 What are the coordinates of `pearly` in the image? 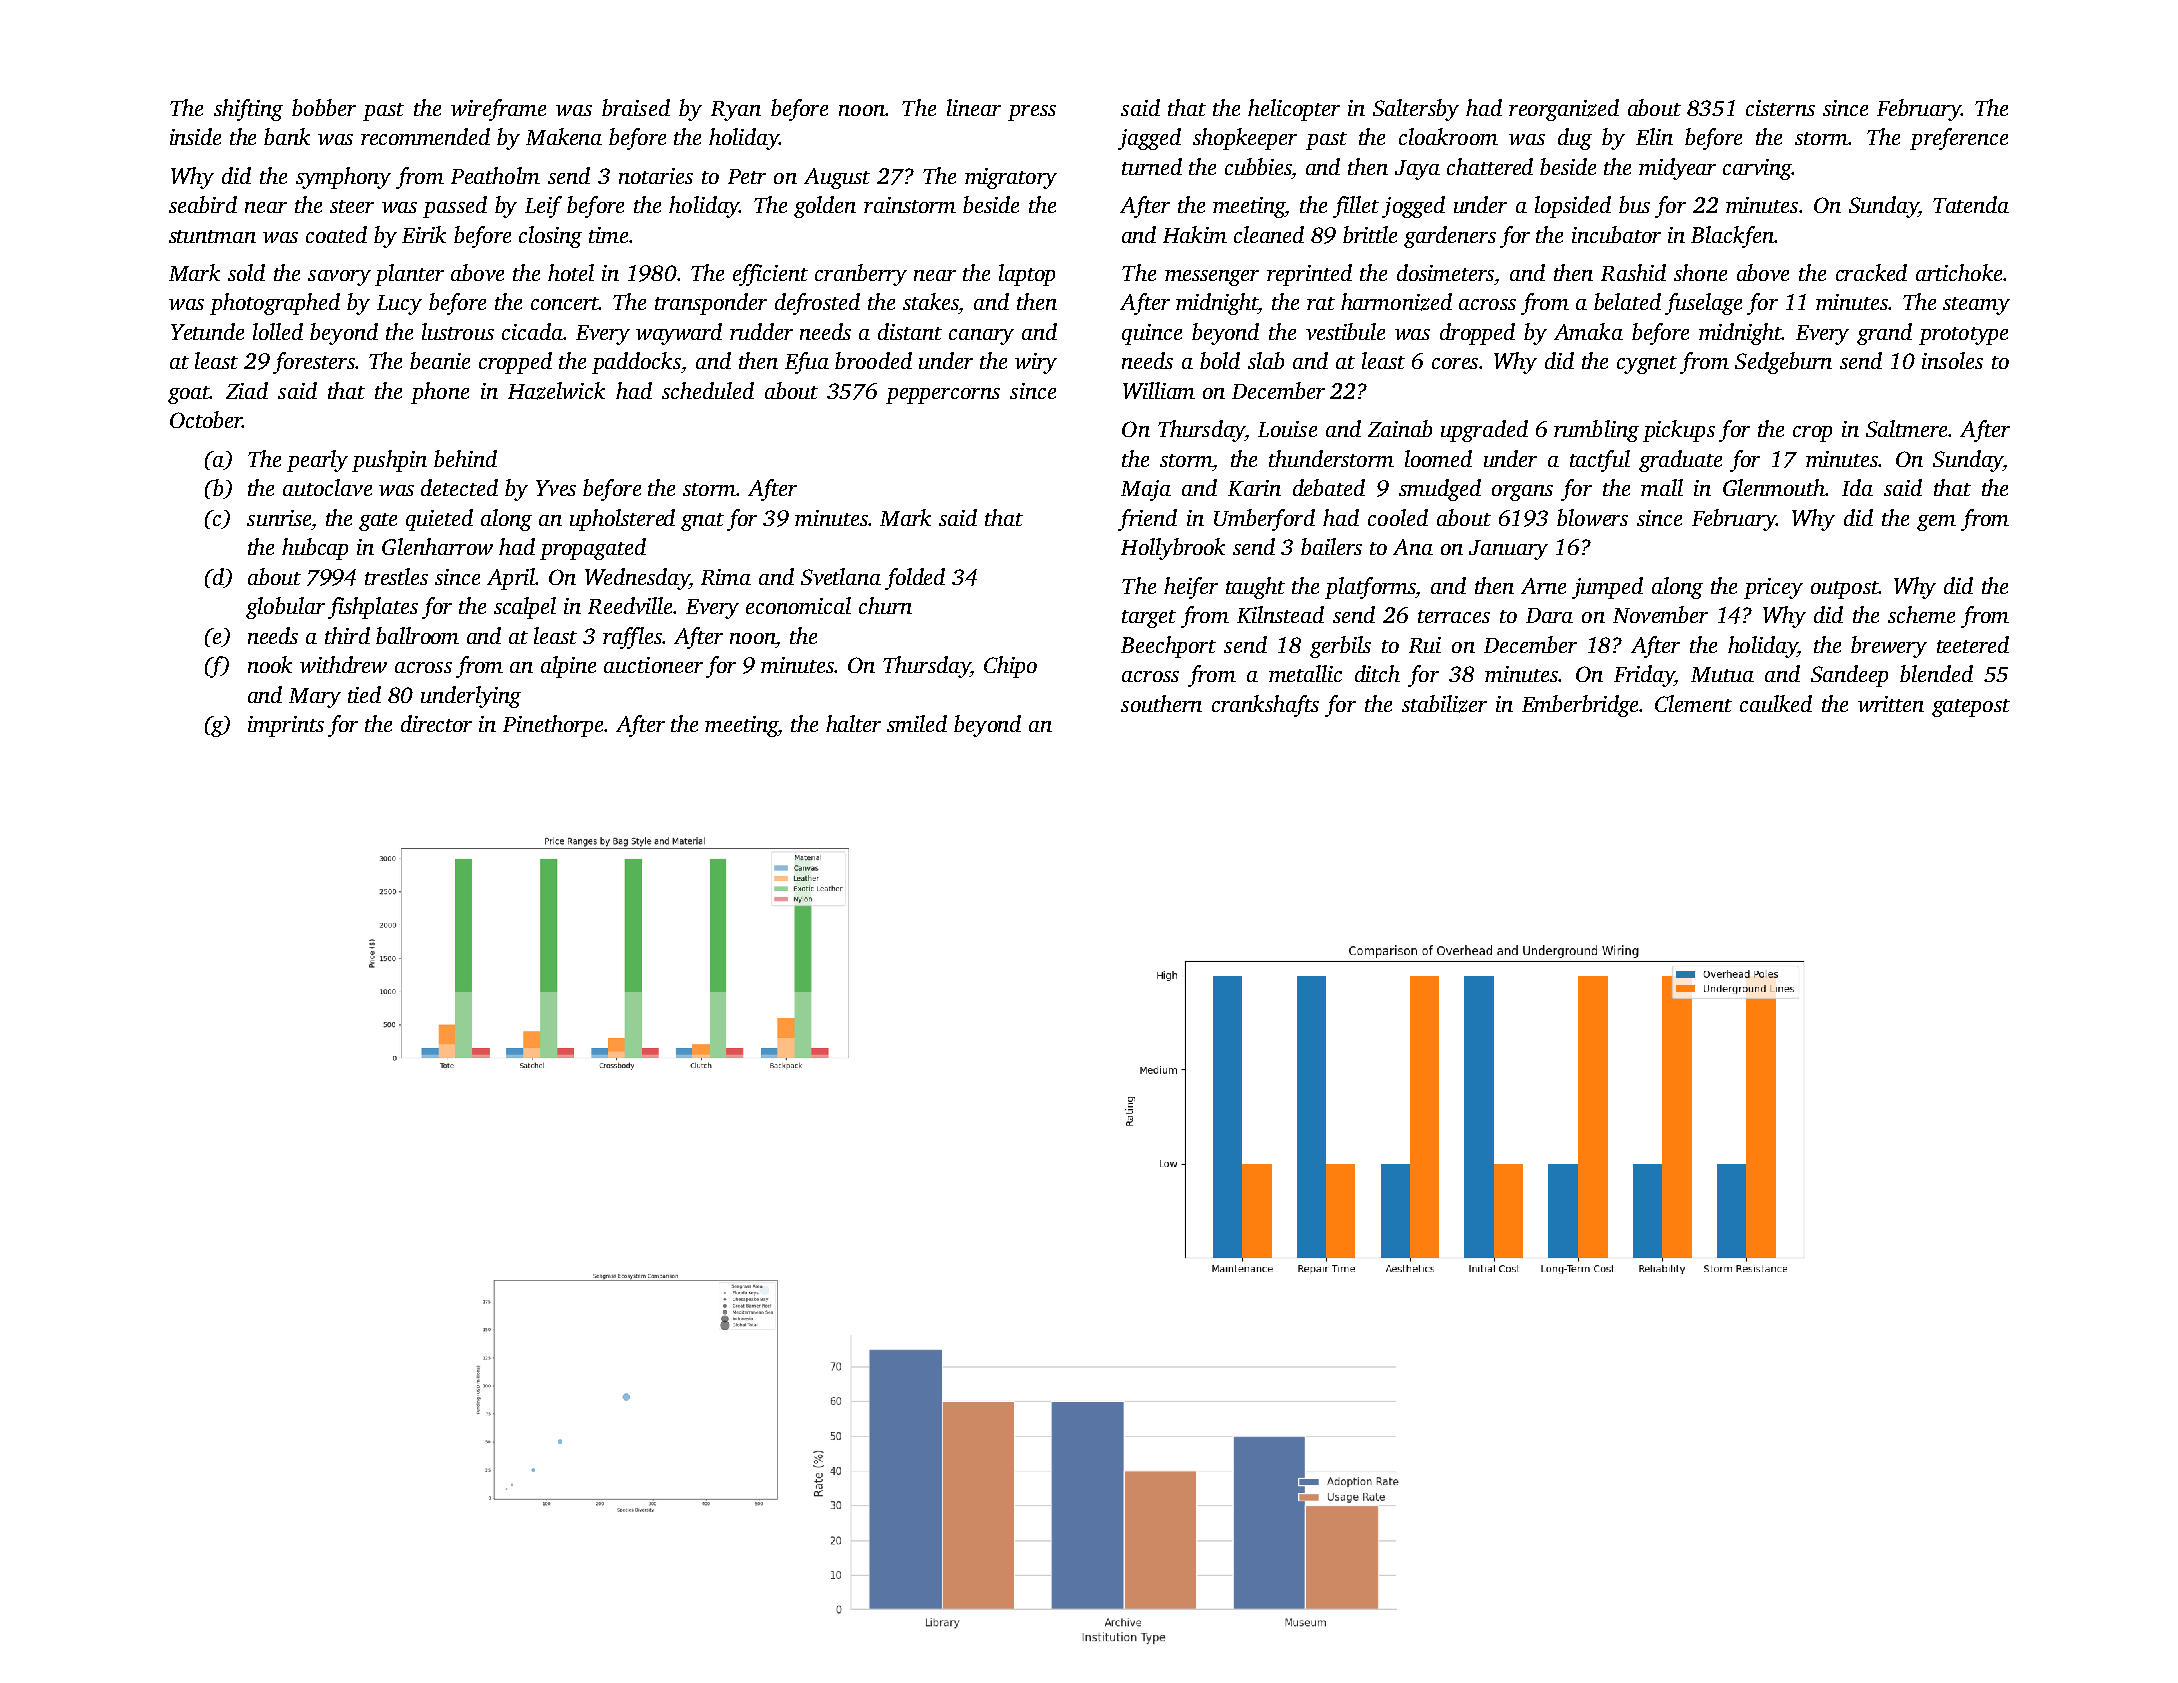 It's located at (317, 461).
